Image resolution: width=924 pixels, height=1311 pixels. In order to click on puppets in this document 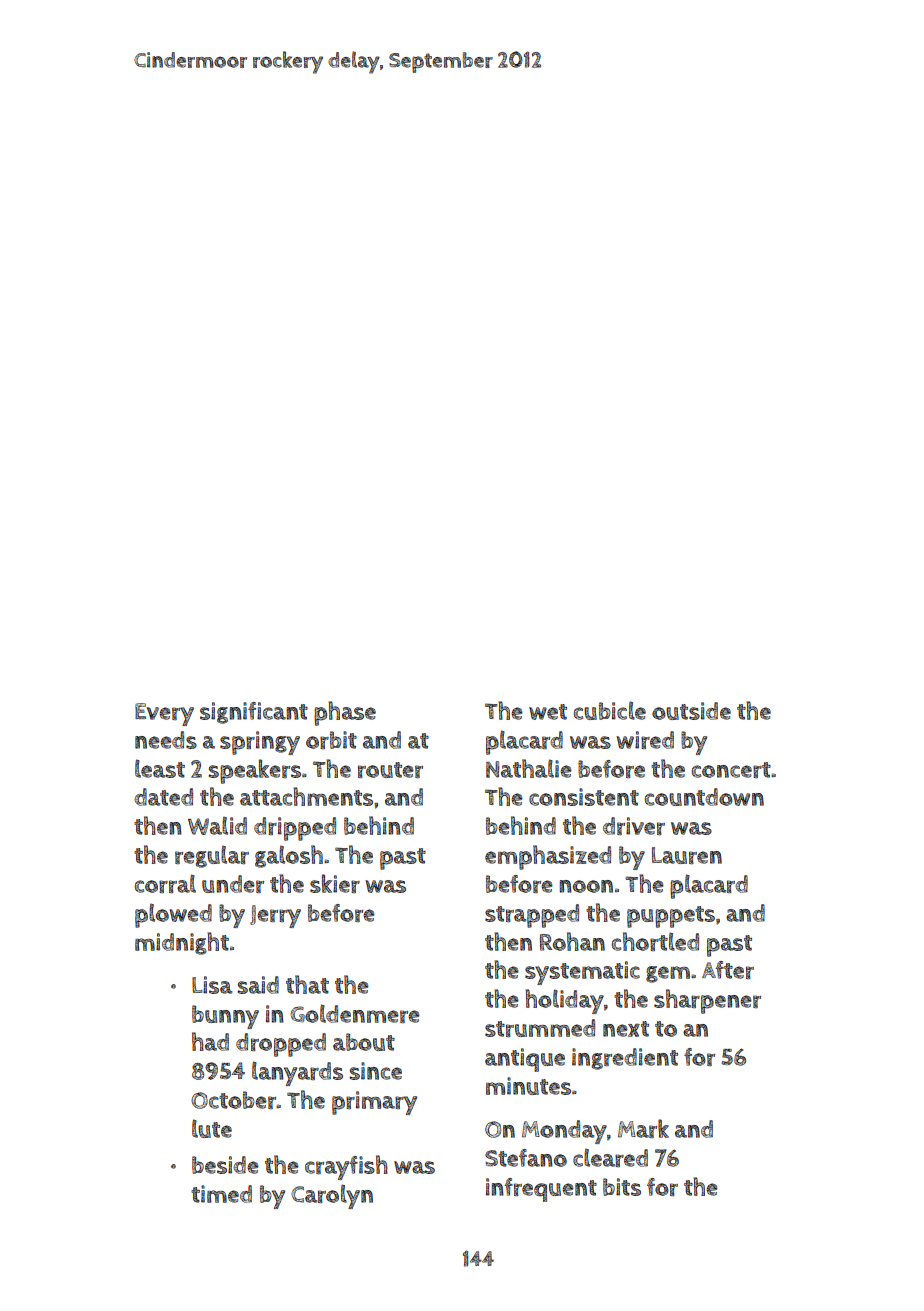, I will do `click(671, 917)`.
